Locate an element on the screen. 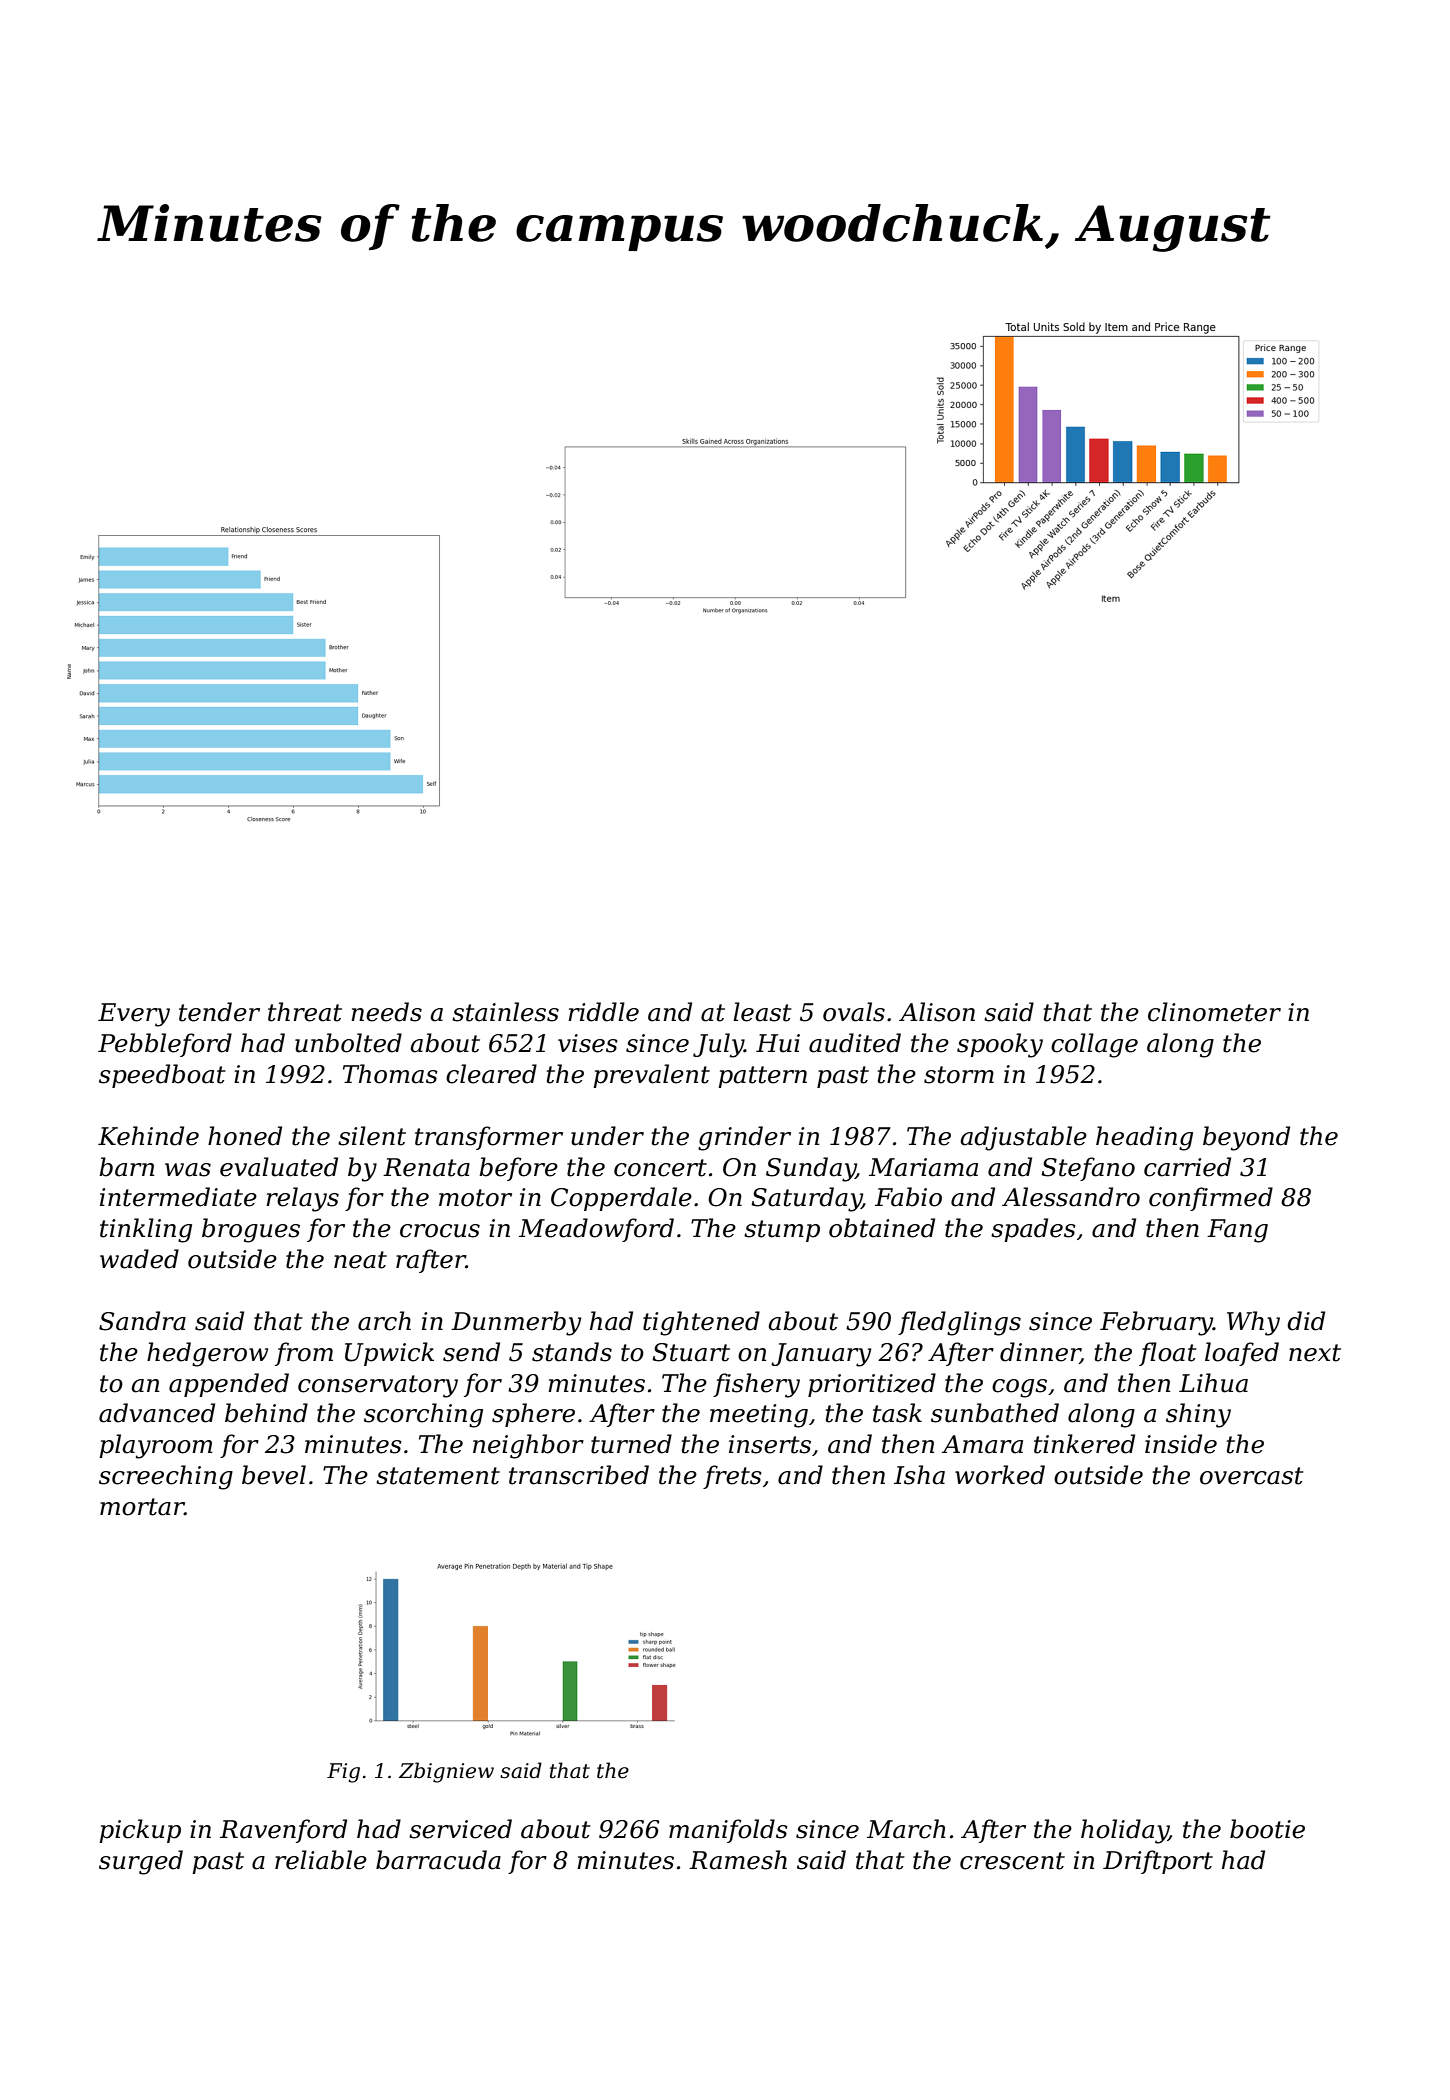 The height and width of the screenshot is (2100, 1450). honed is located at coordinates (245, 1136).
